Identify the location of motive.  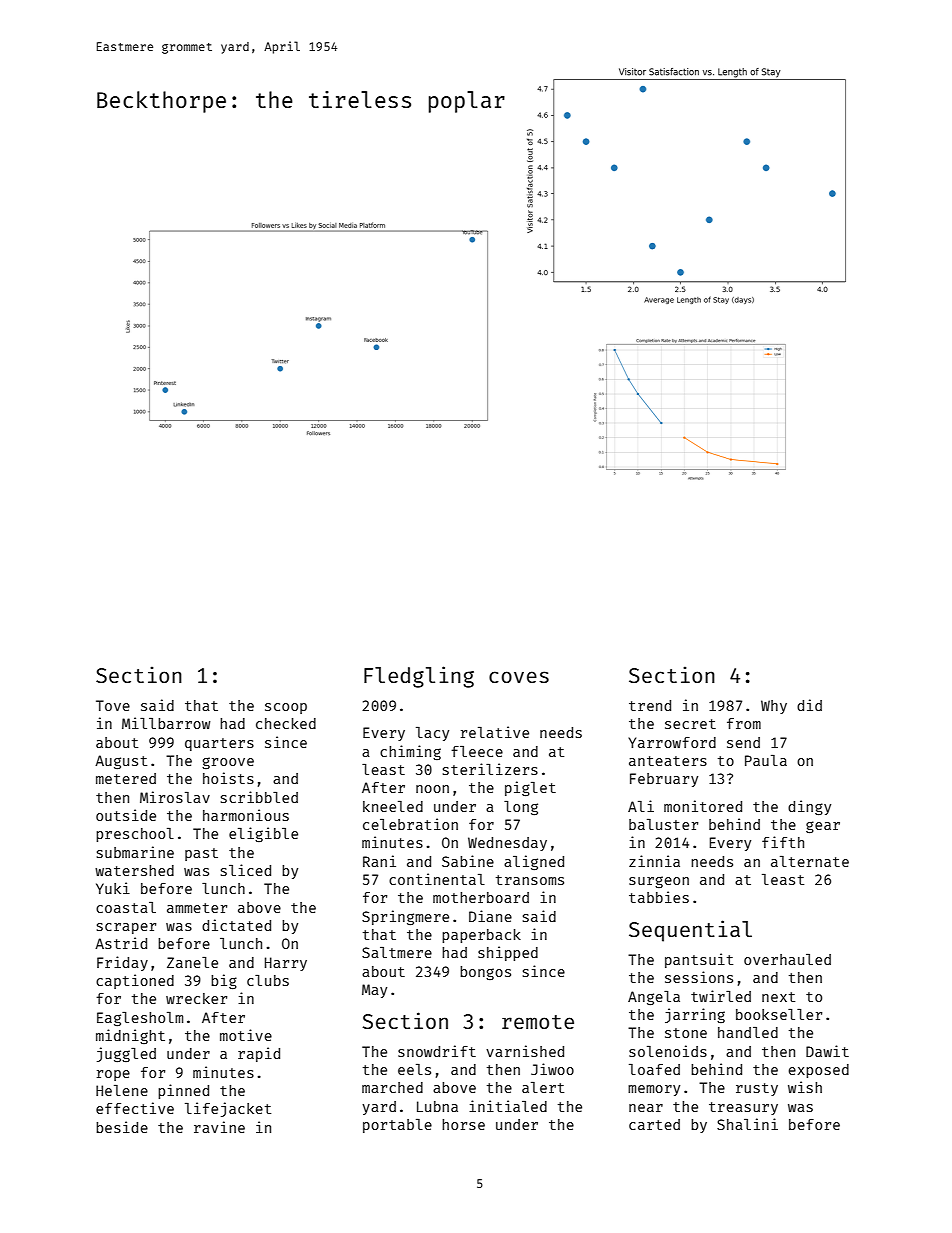
(246, 1035).
